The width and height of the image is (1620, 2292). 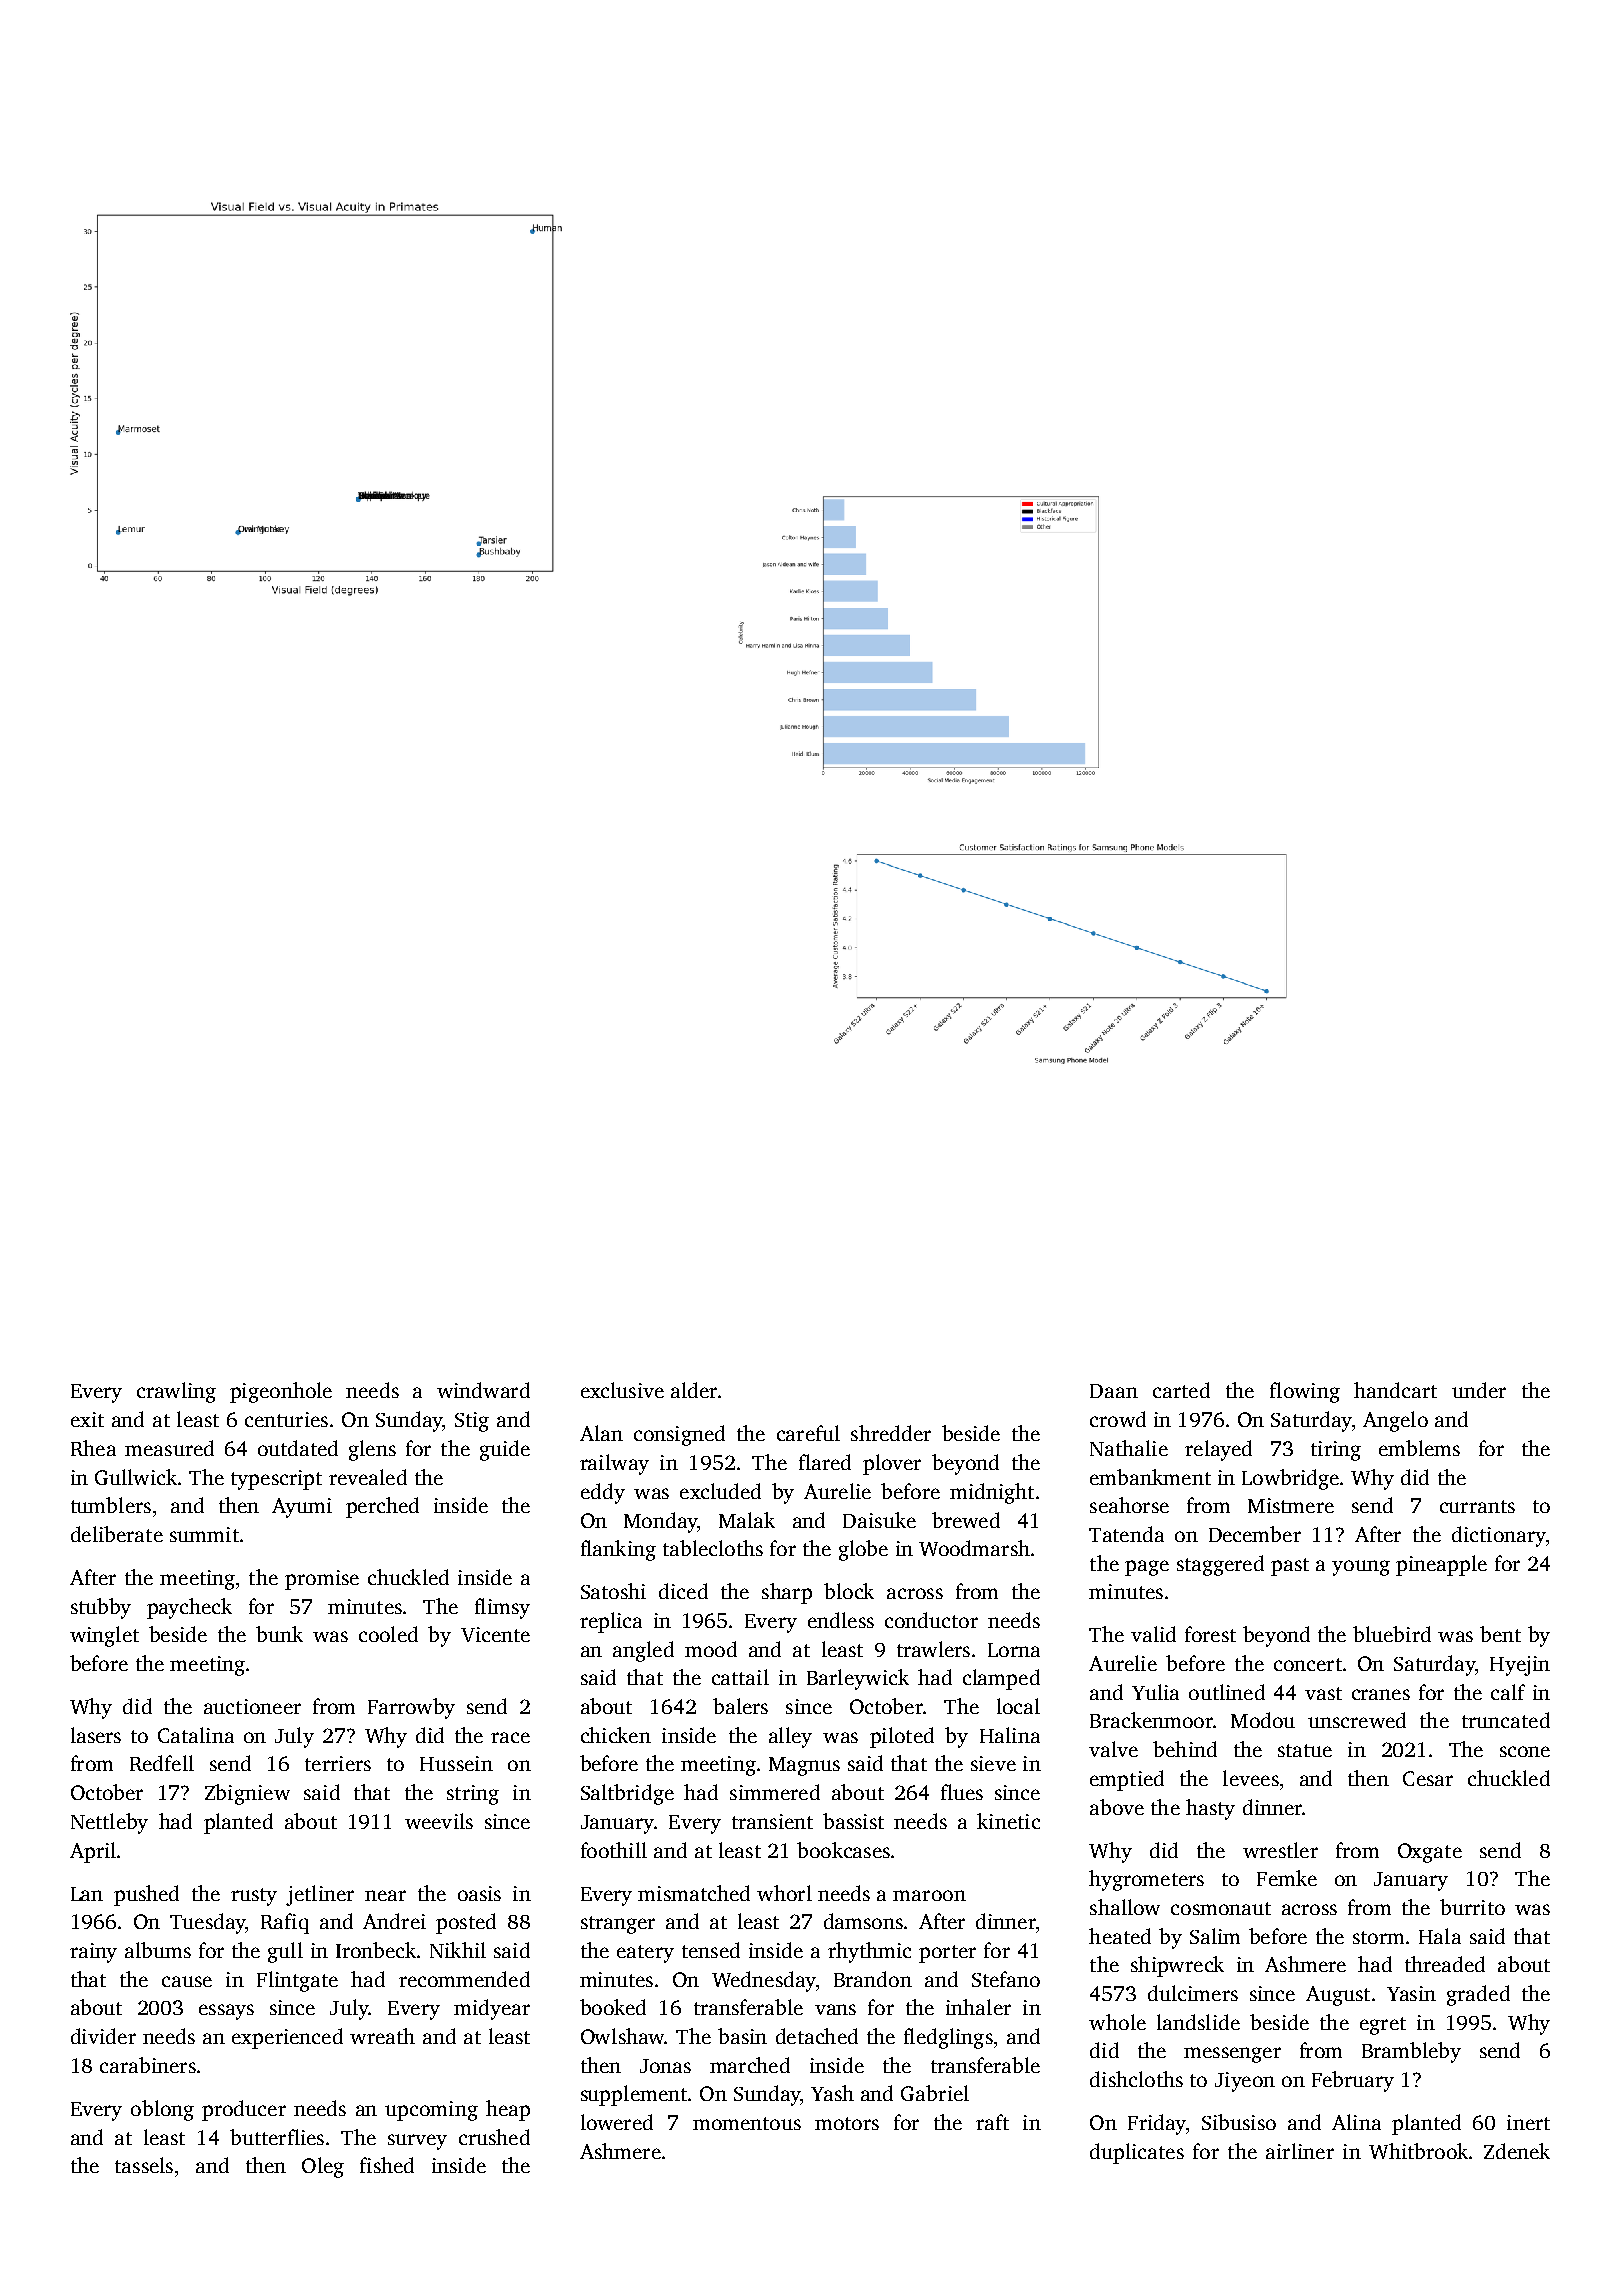 What do you see at coordinates (144, 2165) in the image?
I see `tassels` at bounding box center [144, 2165].
